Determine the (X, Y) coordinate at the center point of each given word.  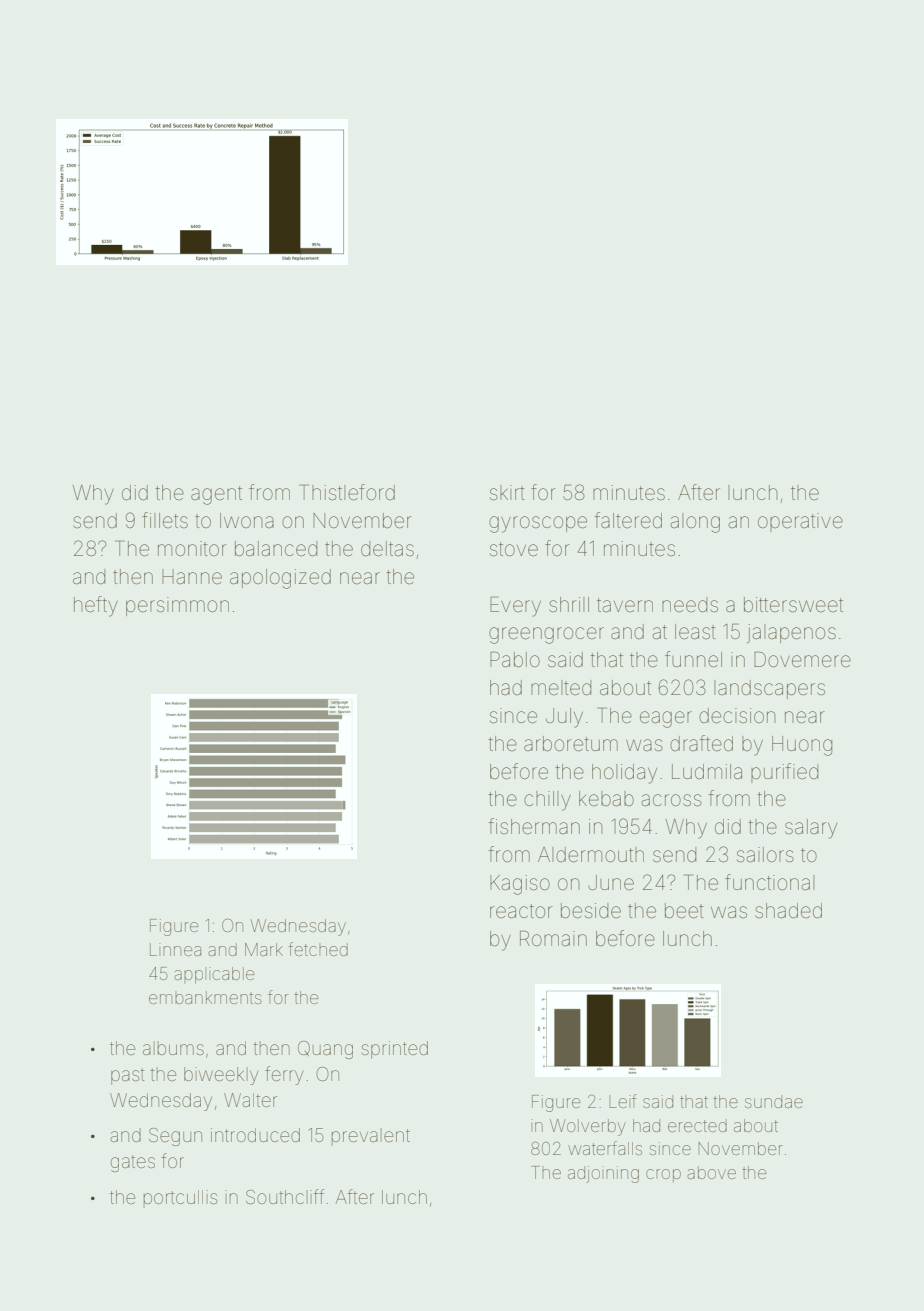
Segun (175, 1137)
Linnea (175, 949)
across (672, 800)
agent (216, 495)
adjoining (603, 1174)
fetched (318, 949)
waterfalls (605, 1148)
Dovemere (802, 659)
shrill (569, 604)
